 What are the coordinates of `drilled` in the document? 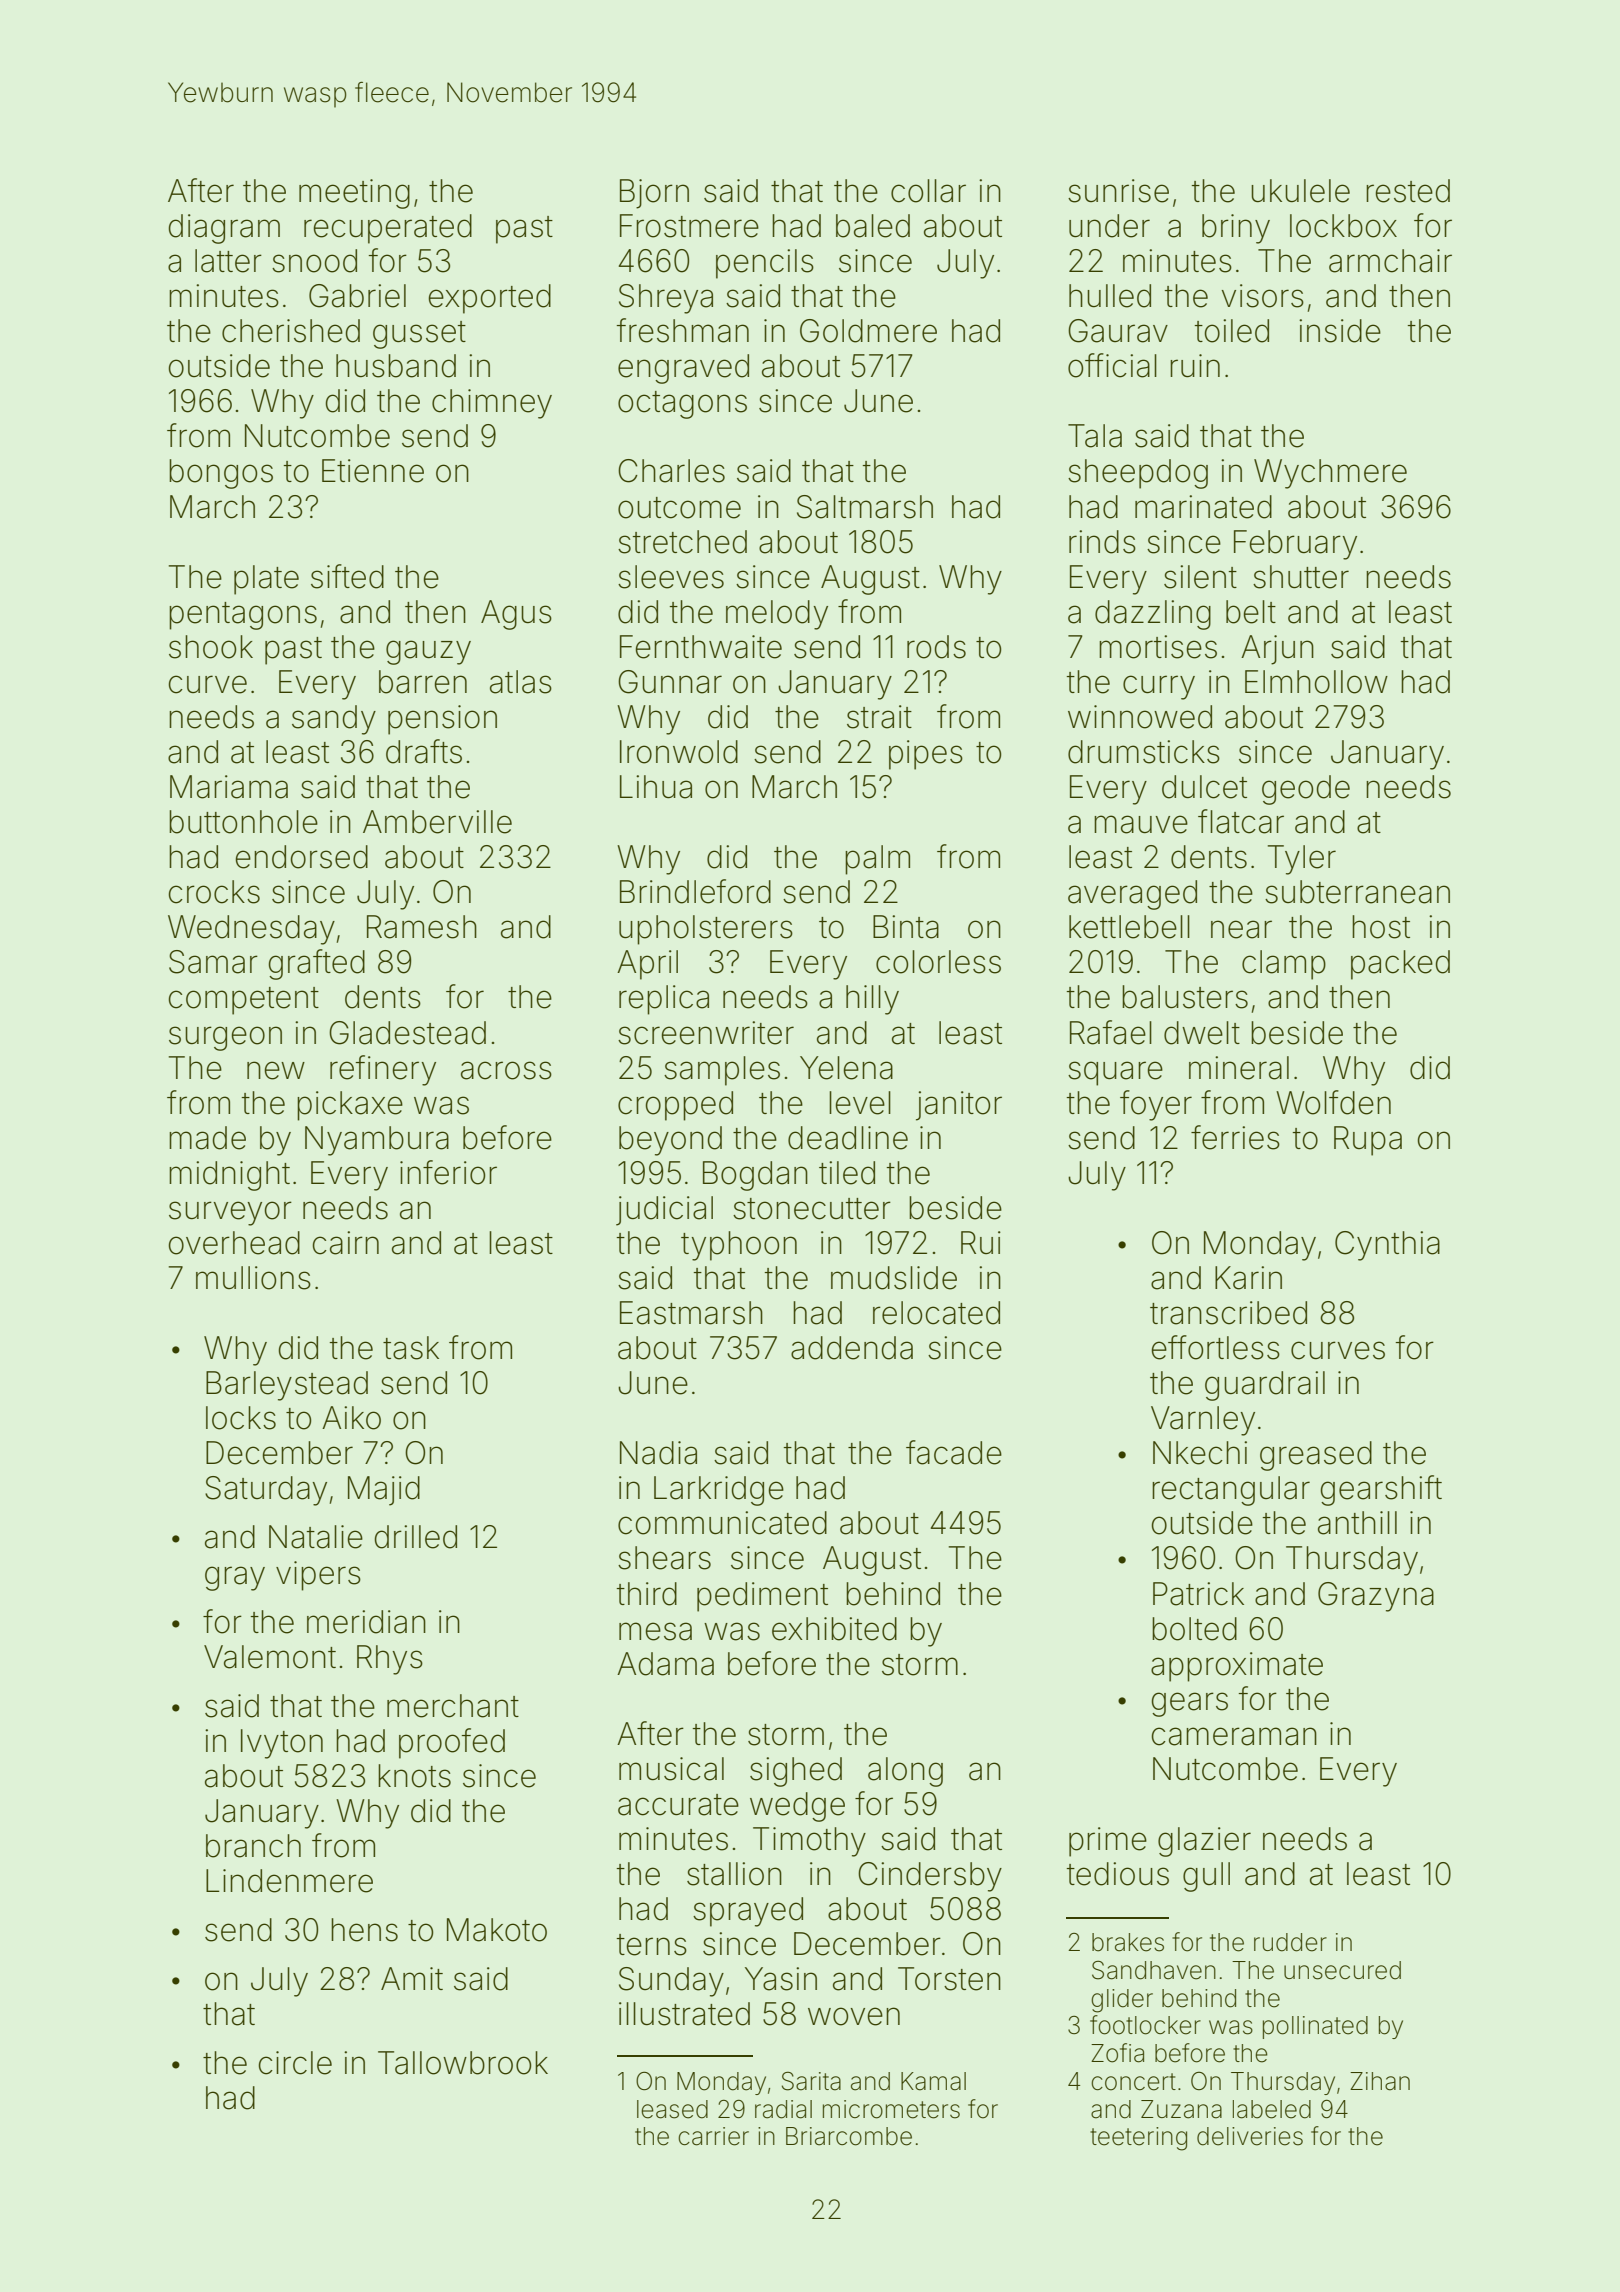 It's located at (415, 1537).
